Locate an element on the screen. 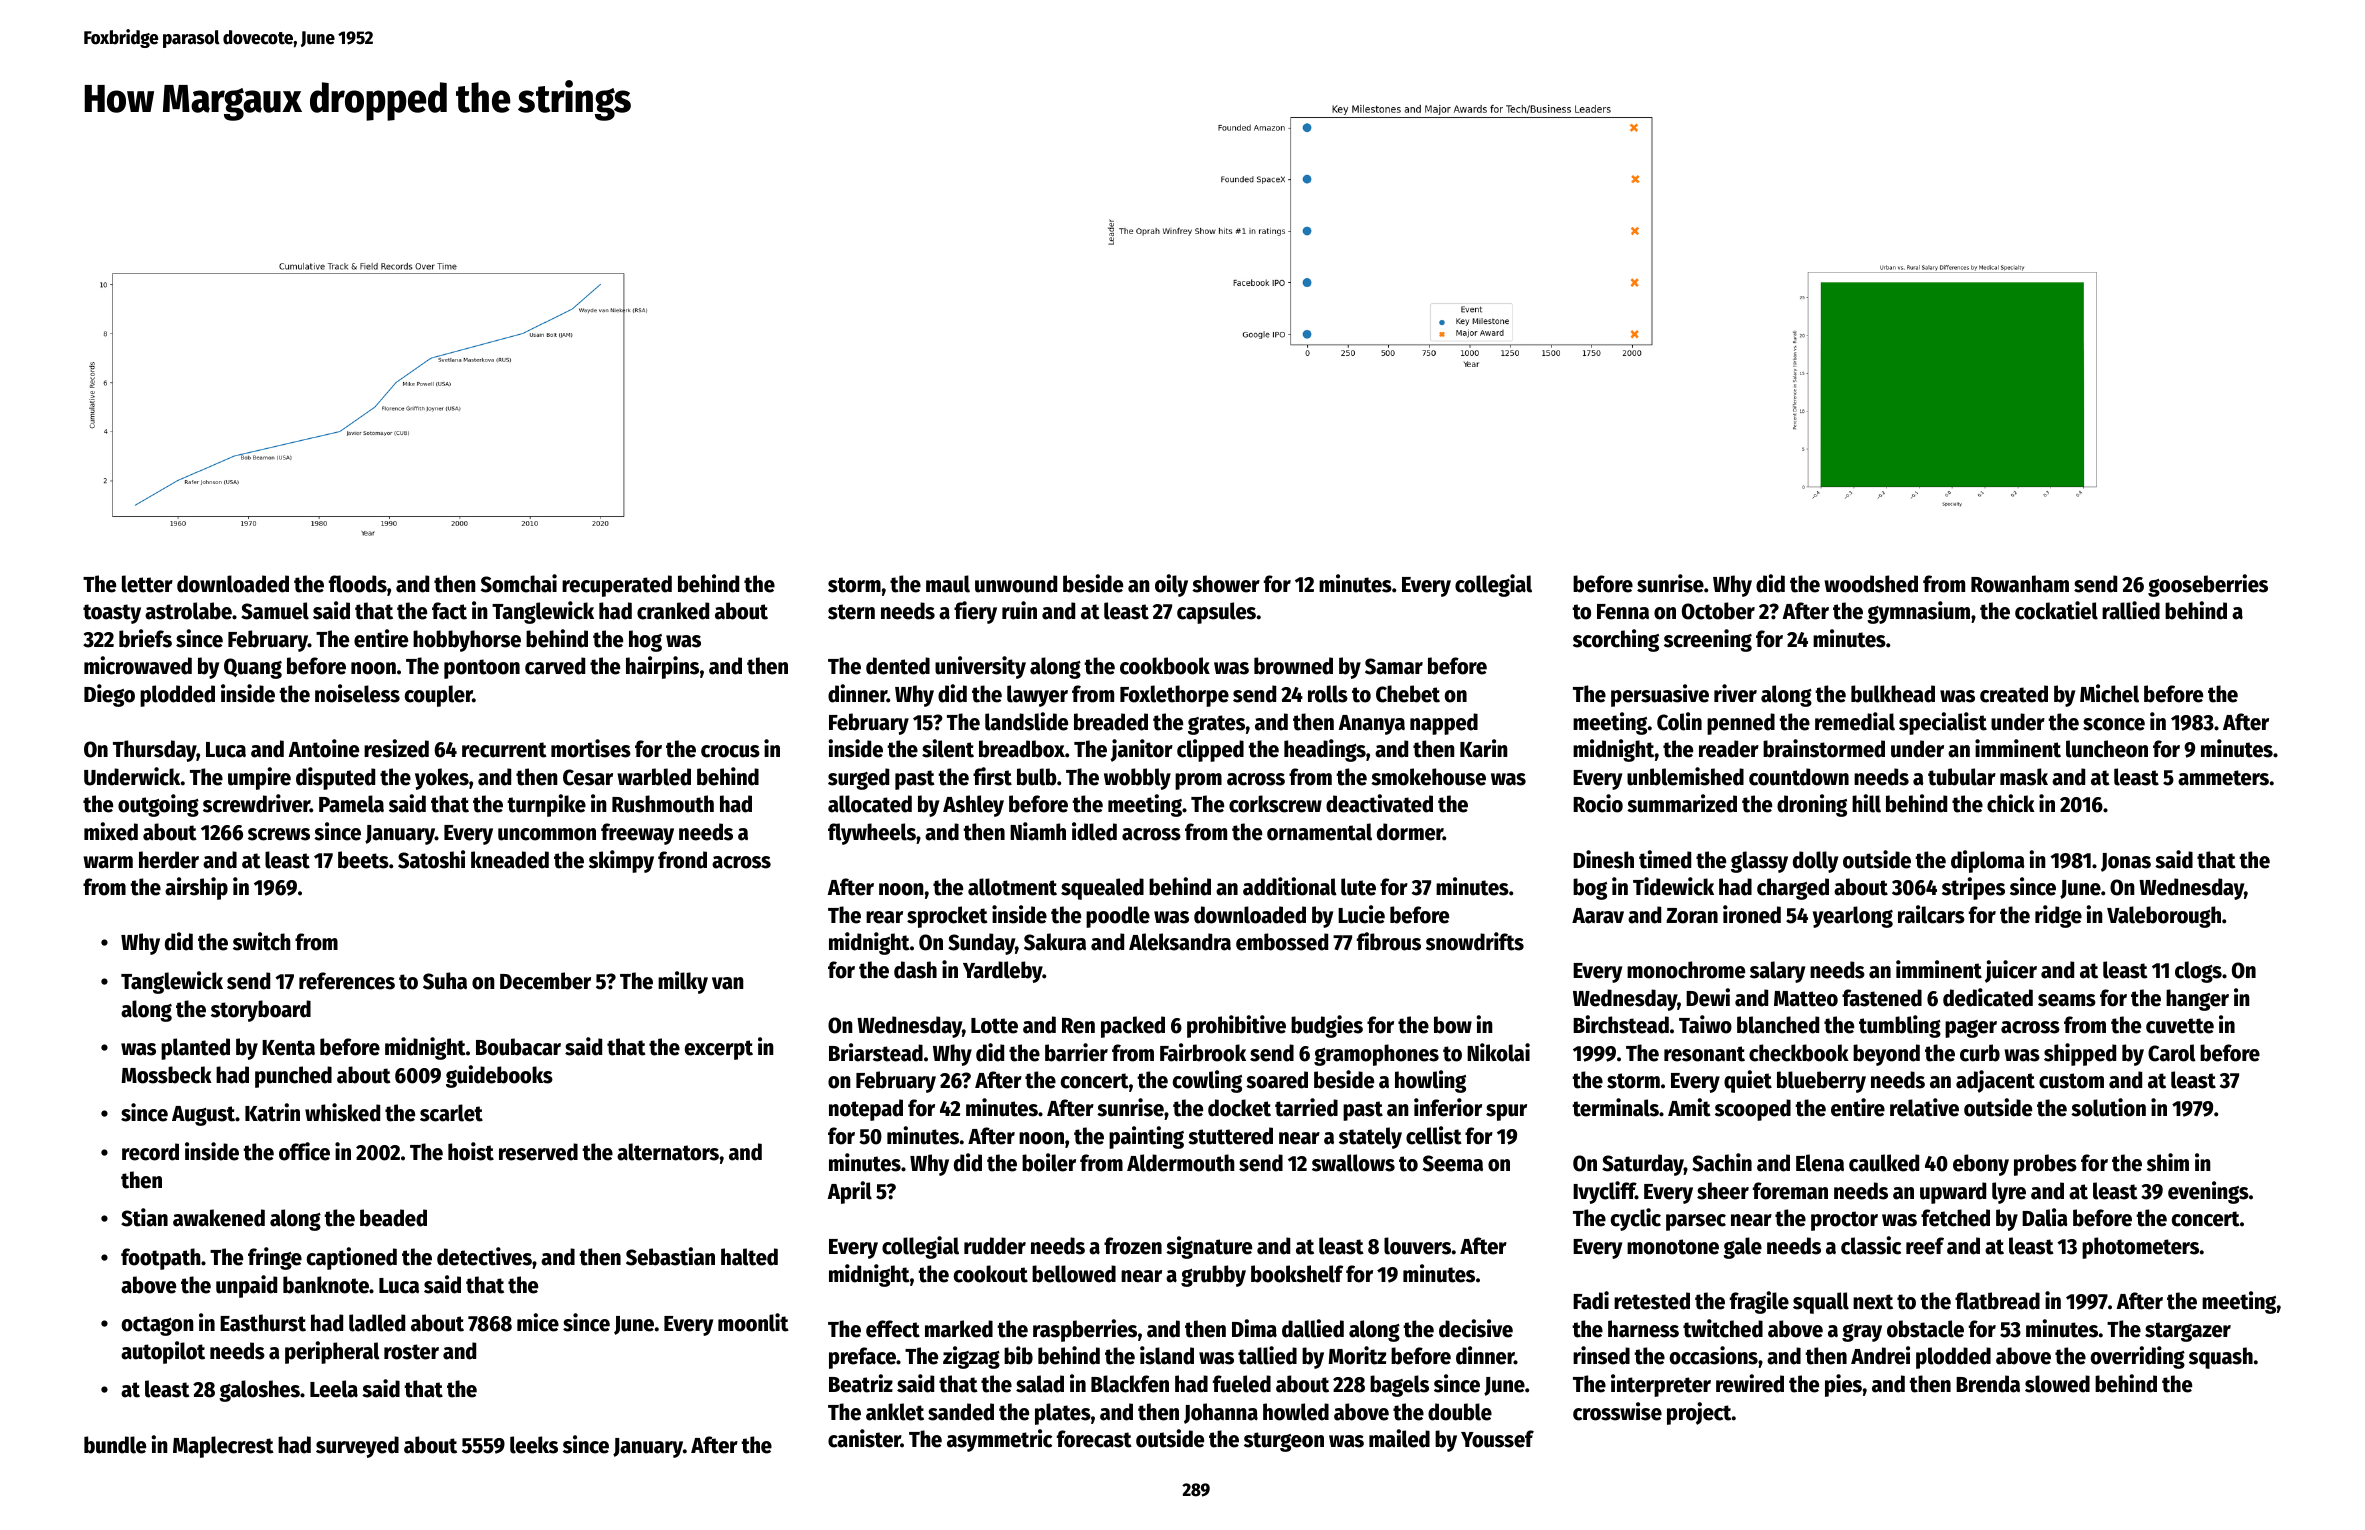  barrier is located at coordinates (1076, 1052).
